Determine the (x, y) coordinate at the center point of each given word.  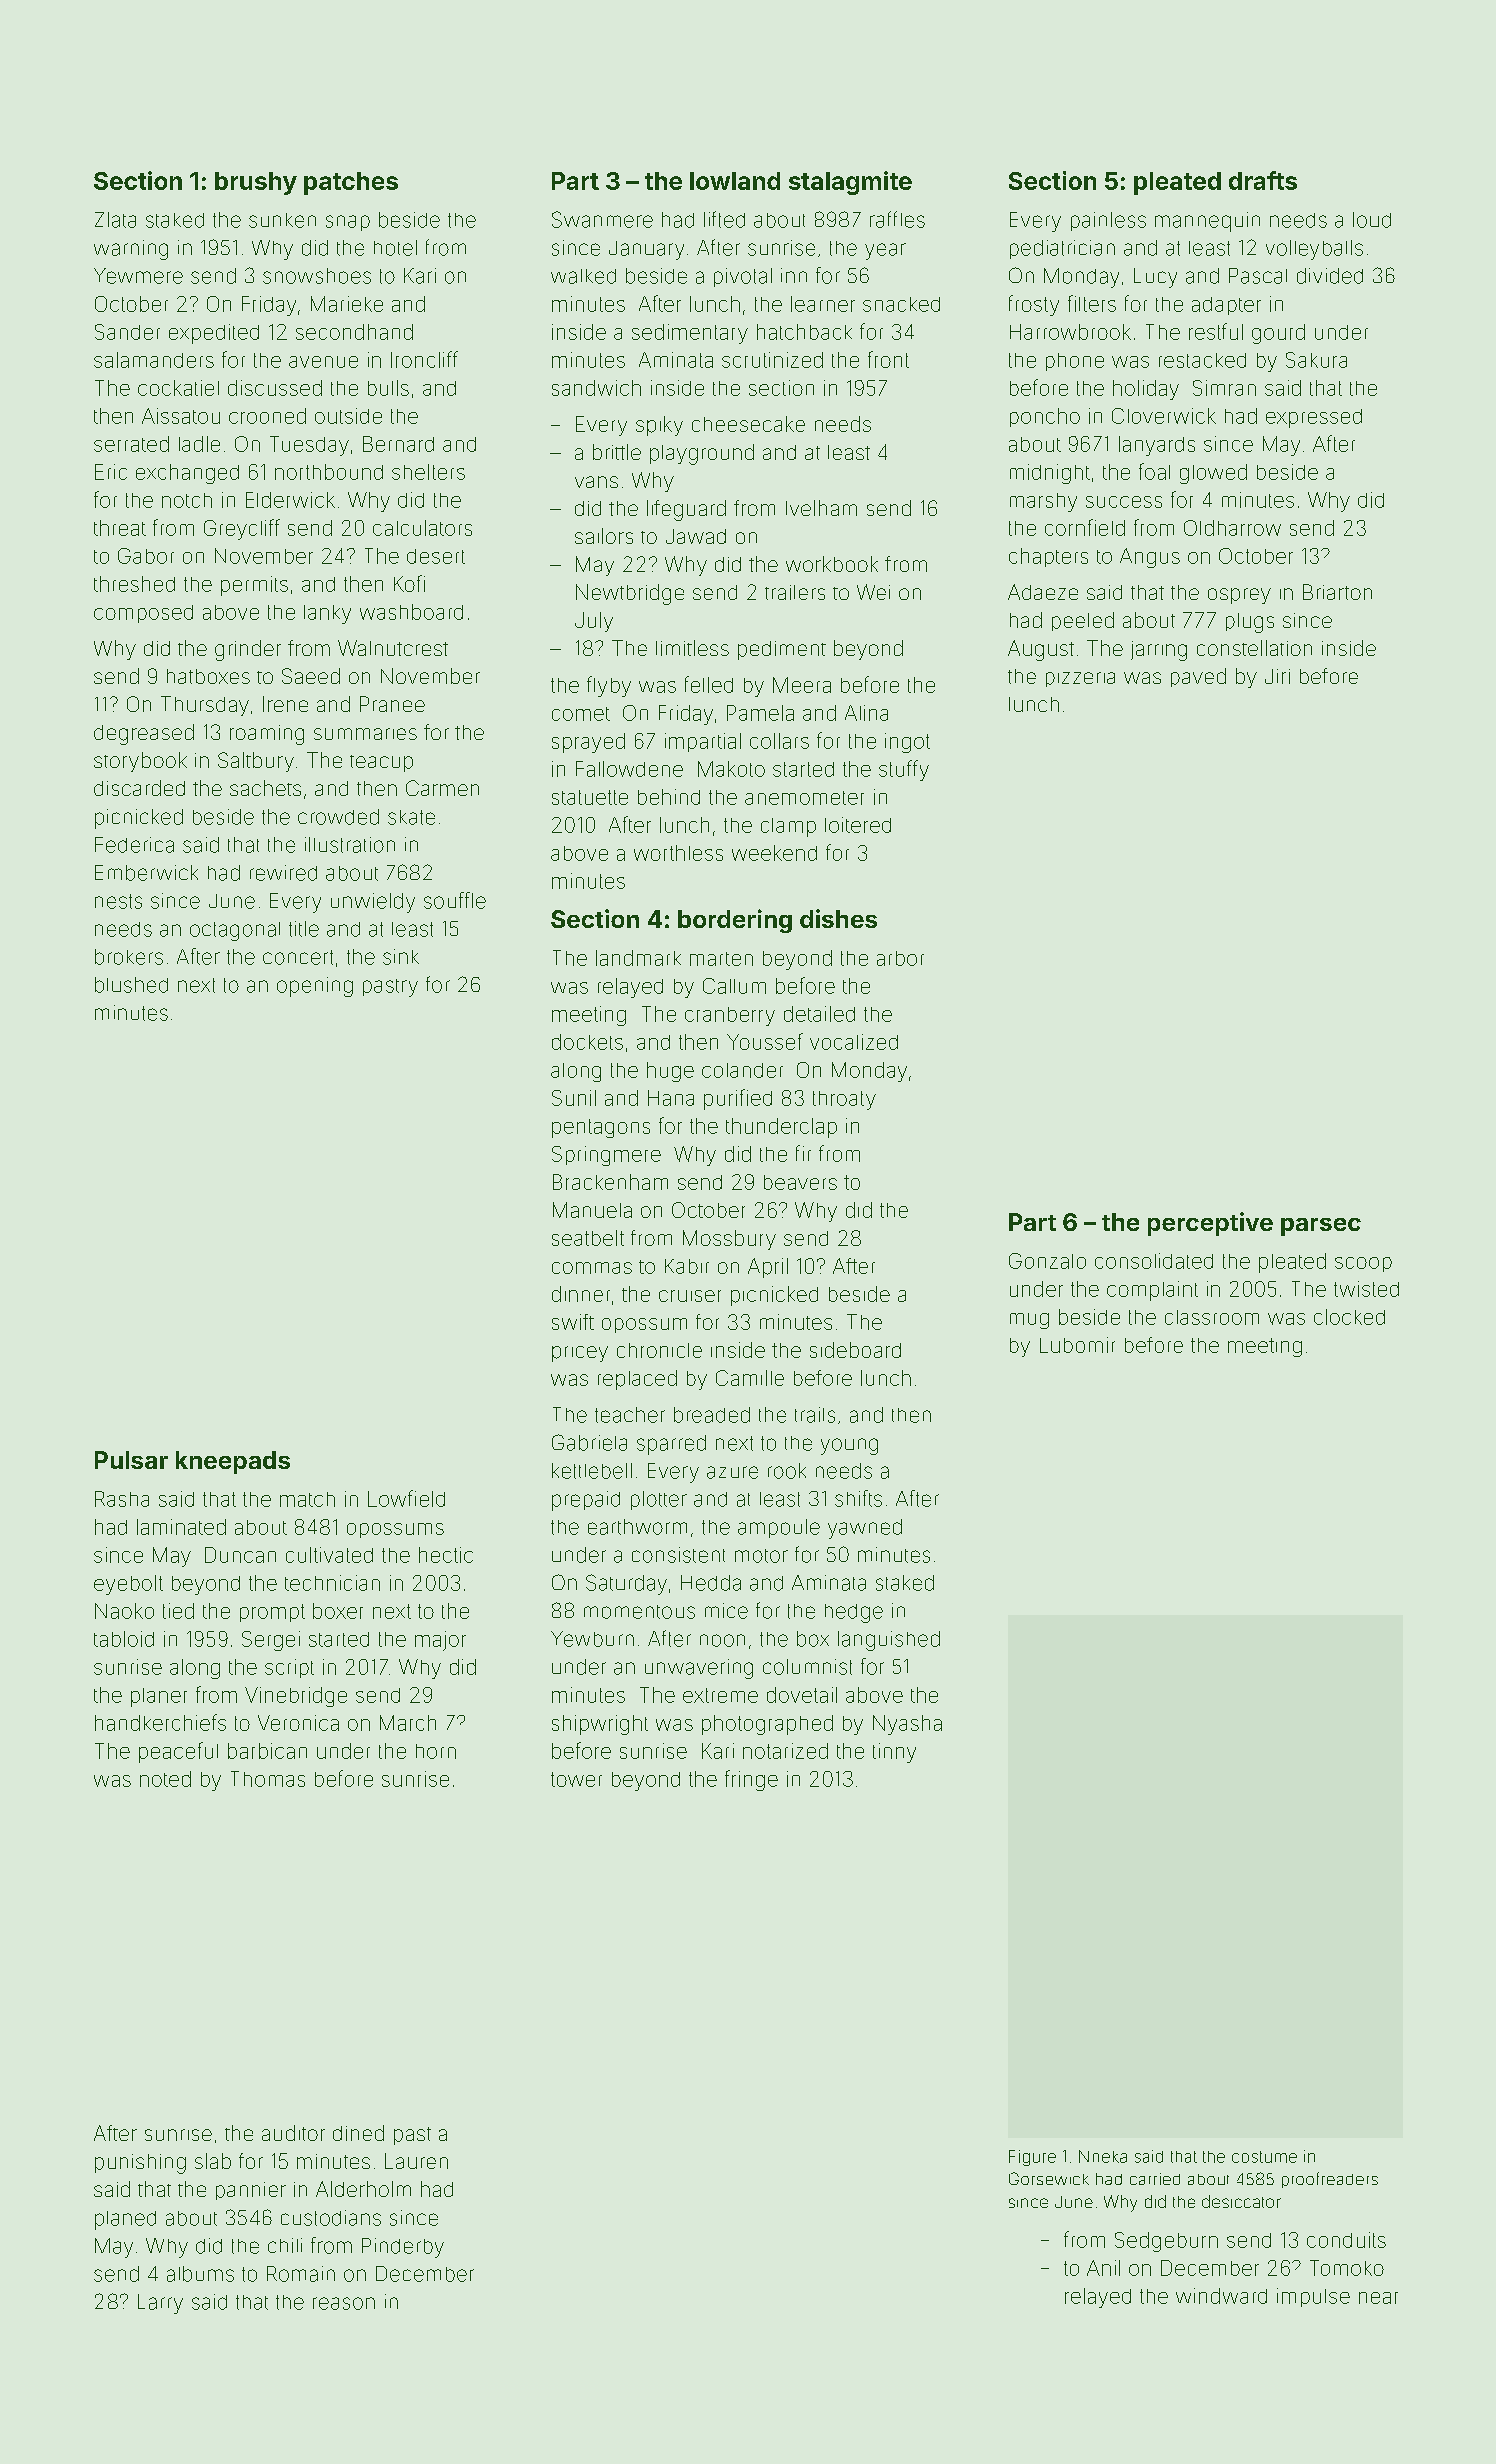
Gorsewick (1049, 2178)
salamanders (154, 360)
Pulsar (131, 1460)
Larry (160, 2304)
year (885, 251)
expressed (1314, 418)
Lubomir (1077, 1345)
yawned (865, 1529)
